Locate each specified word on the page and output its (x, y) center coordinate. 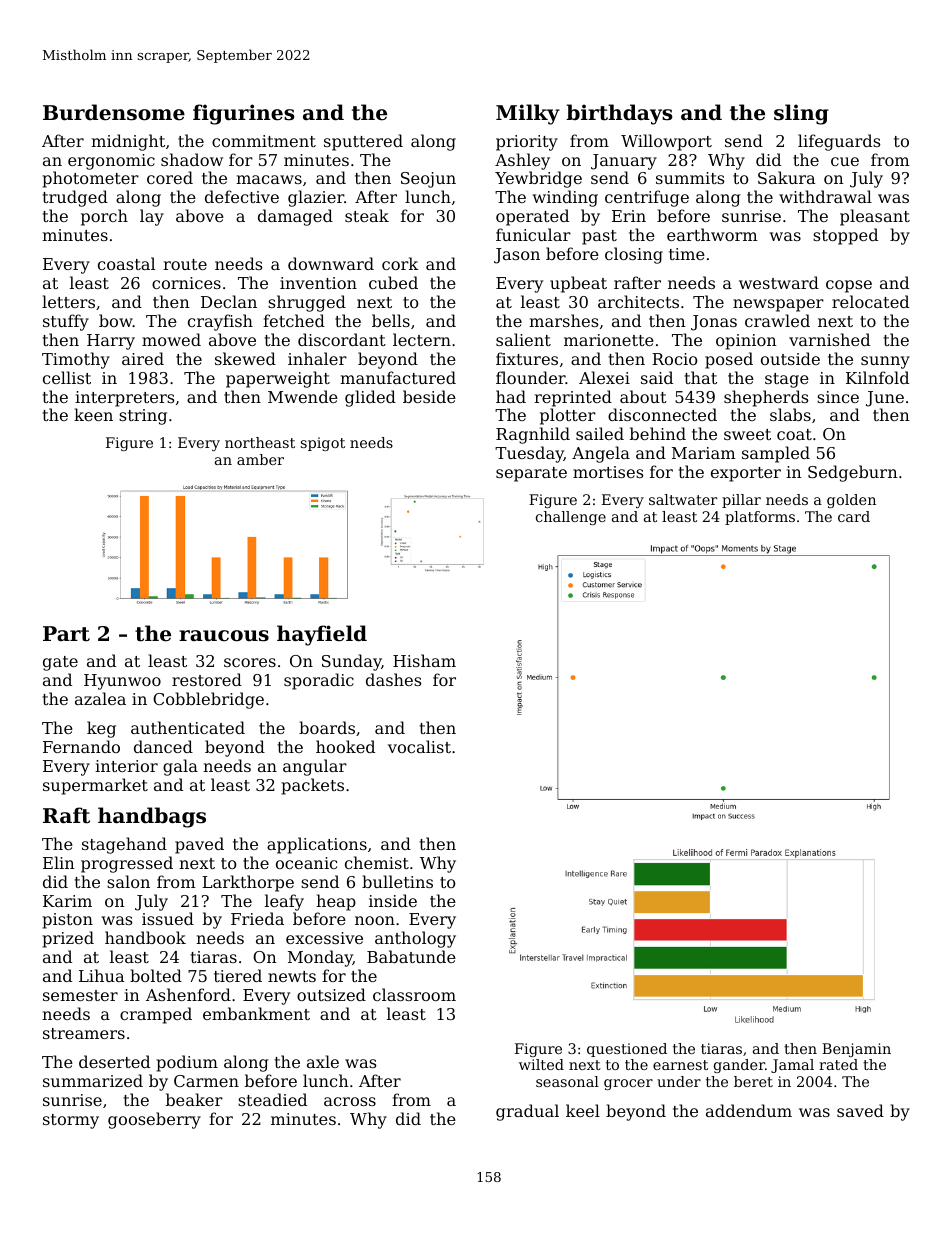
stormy (71, 1121)
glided (370, 398)
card (854, 516)
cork (400, 263)
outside (790, 358)
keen (93, 414)
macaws (269, 179)
